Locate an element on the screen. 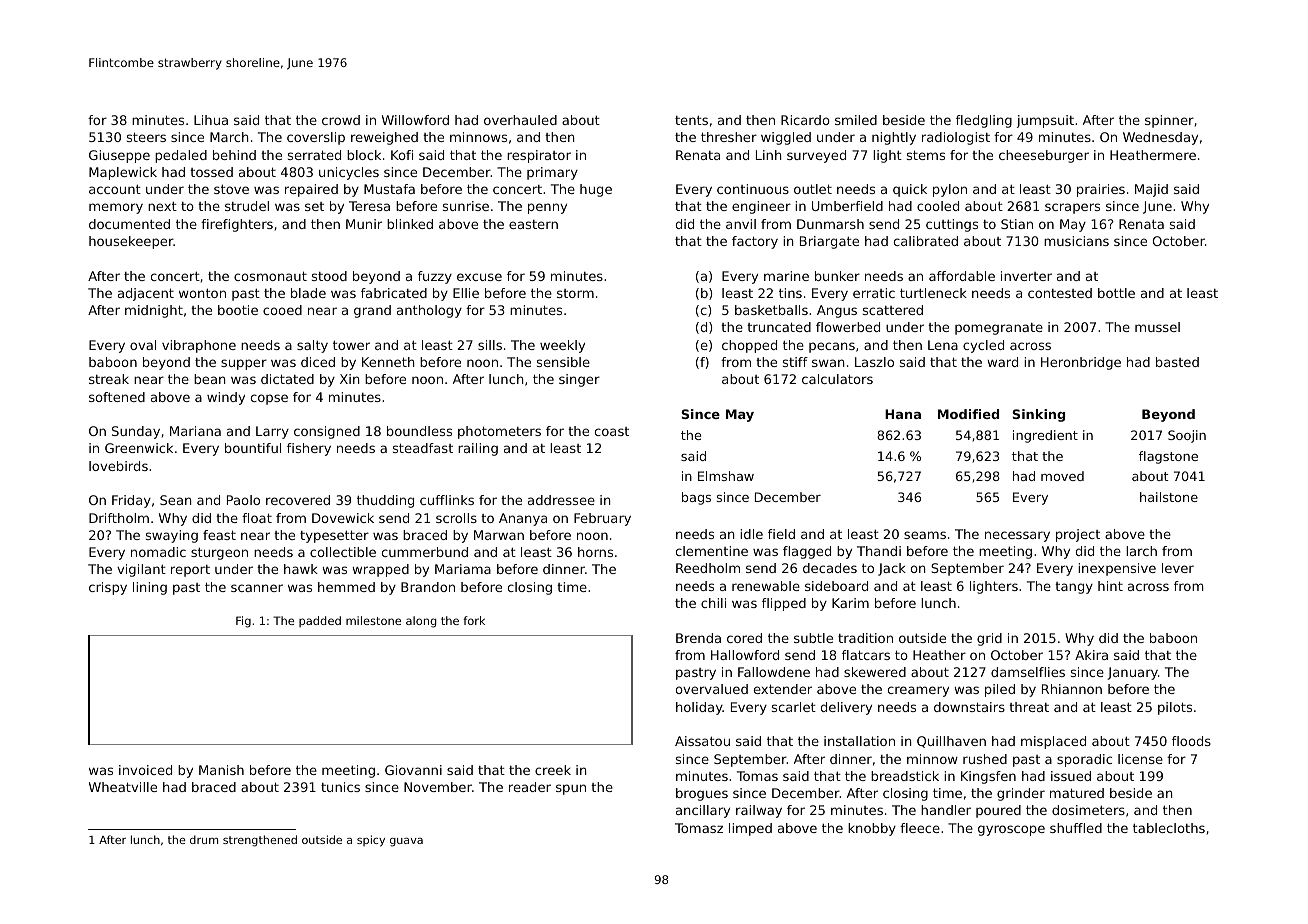  seams is located at coordinates (925, 535).
